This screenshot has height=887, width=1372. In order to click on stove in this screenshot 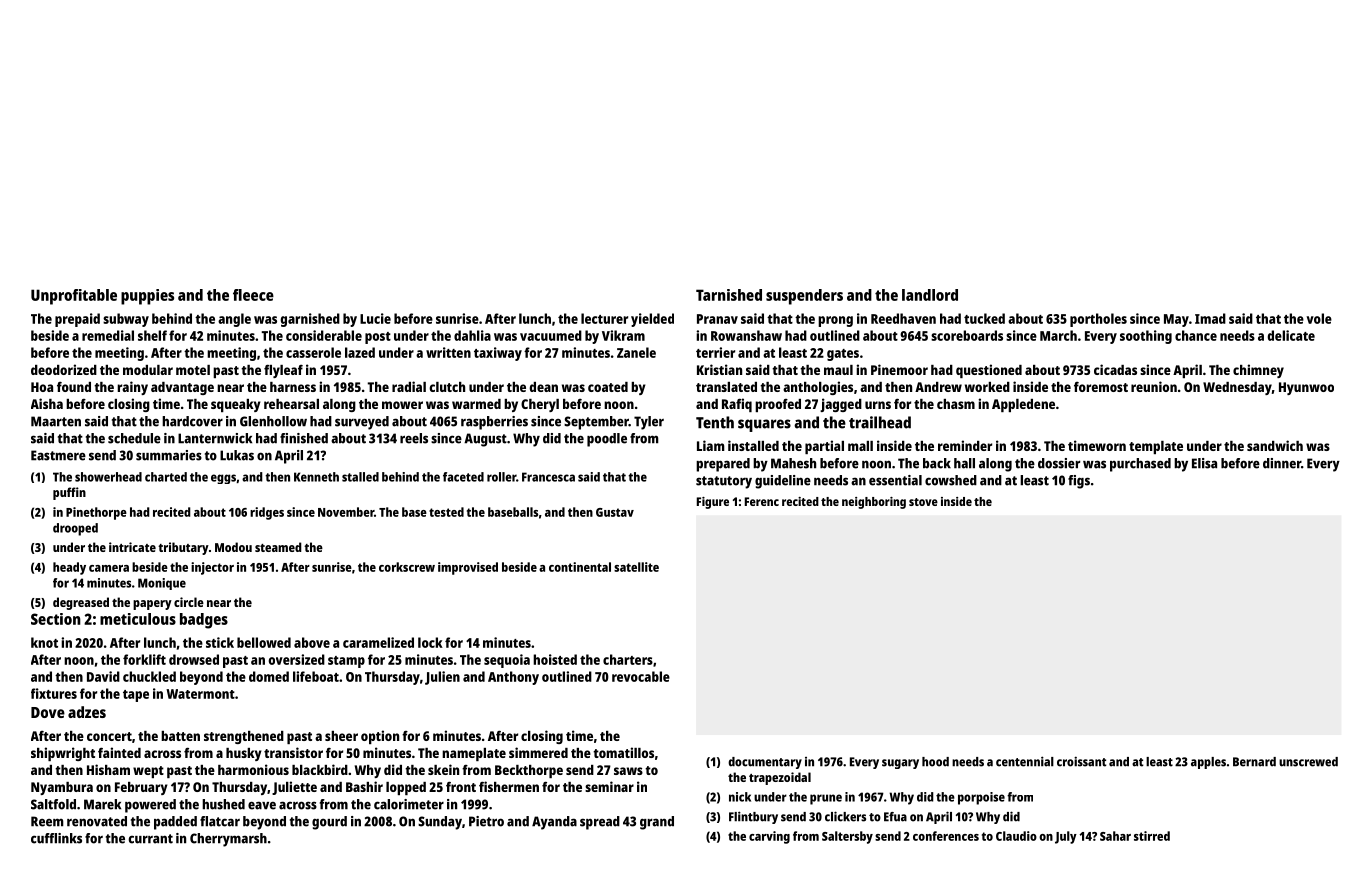, I will do `click(923, 502)`.
